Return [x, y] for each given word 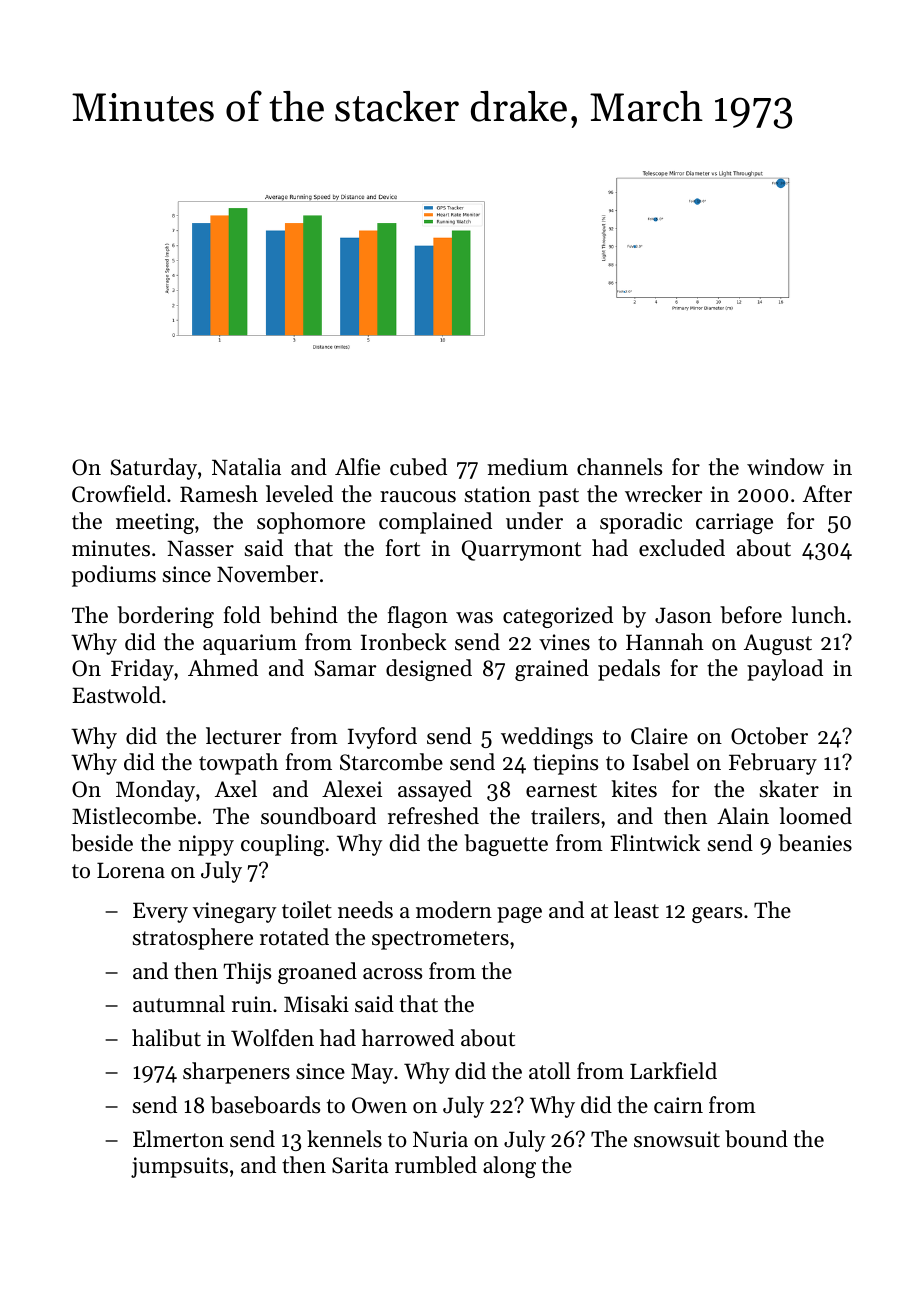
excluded [682, 548]
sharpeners [236, 1073]
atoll [550, 1071]
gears [717, 915]
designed [429, 670]
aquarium [250, 644]
